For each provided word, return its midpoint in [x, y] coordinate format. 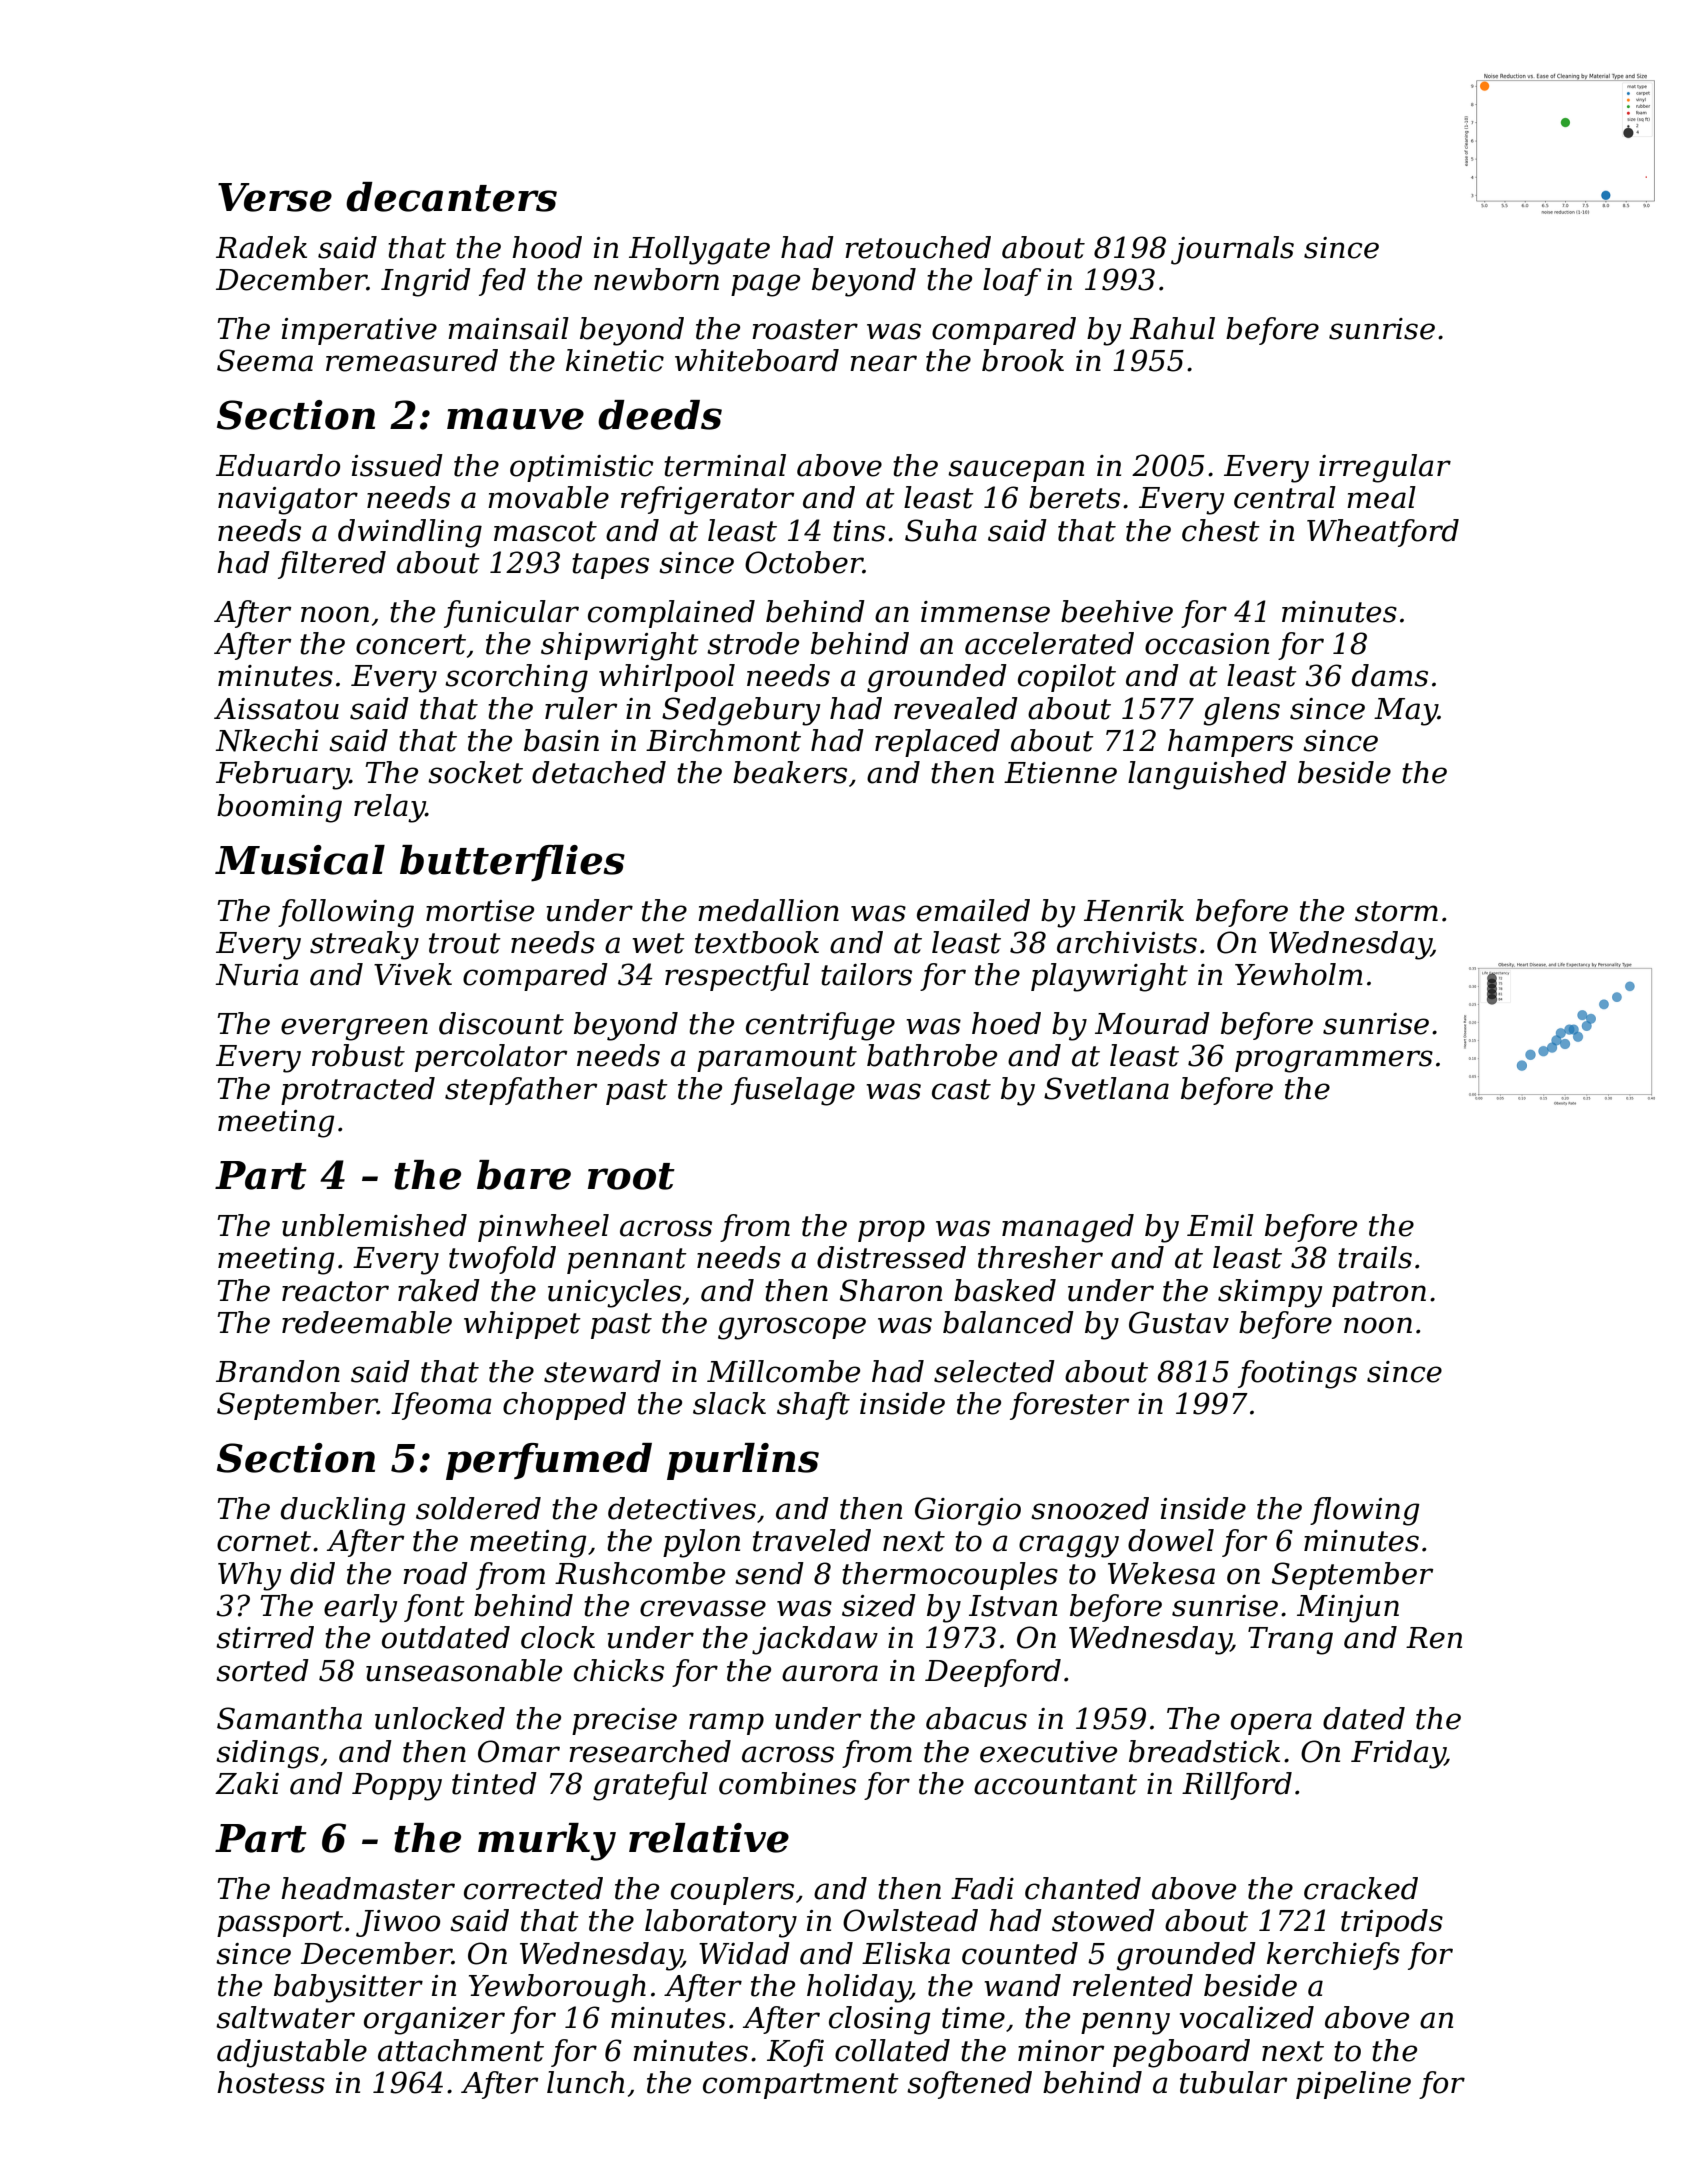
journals [1232, 250]
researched [650, 1751]
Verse [275, 197]
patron [1379, 1294]
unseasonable [464, 1670]
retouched [918, 247]
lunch [585, 2082]
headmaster [368, 1888]
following [346, 913]
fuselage [793, 1091]
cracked [1361, 1888]
